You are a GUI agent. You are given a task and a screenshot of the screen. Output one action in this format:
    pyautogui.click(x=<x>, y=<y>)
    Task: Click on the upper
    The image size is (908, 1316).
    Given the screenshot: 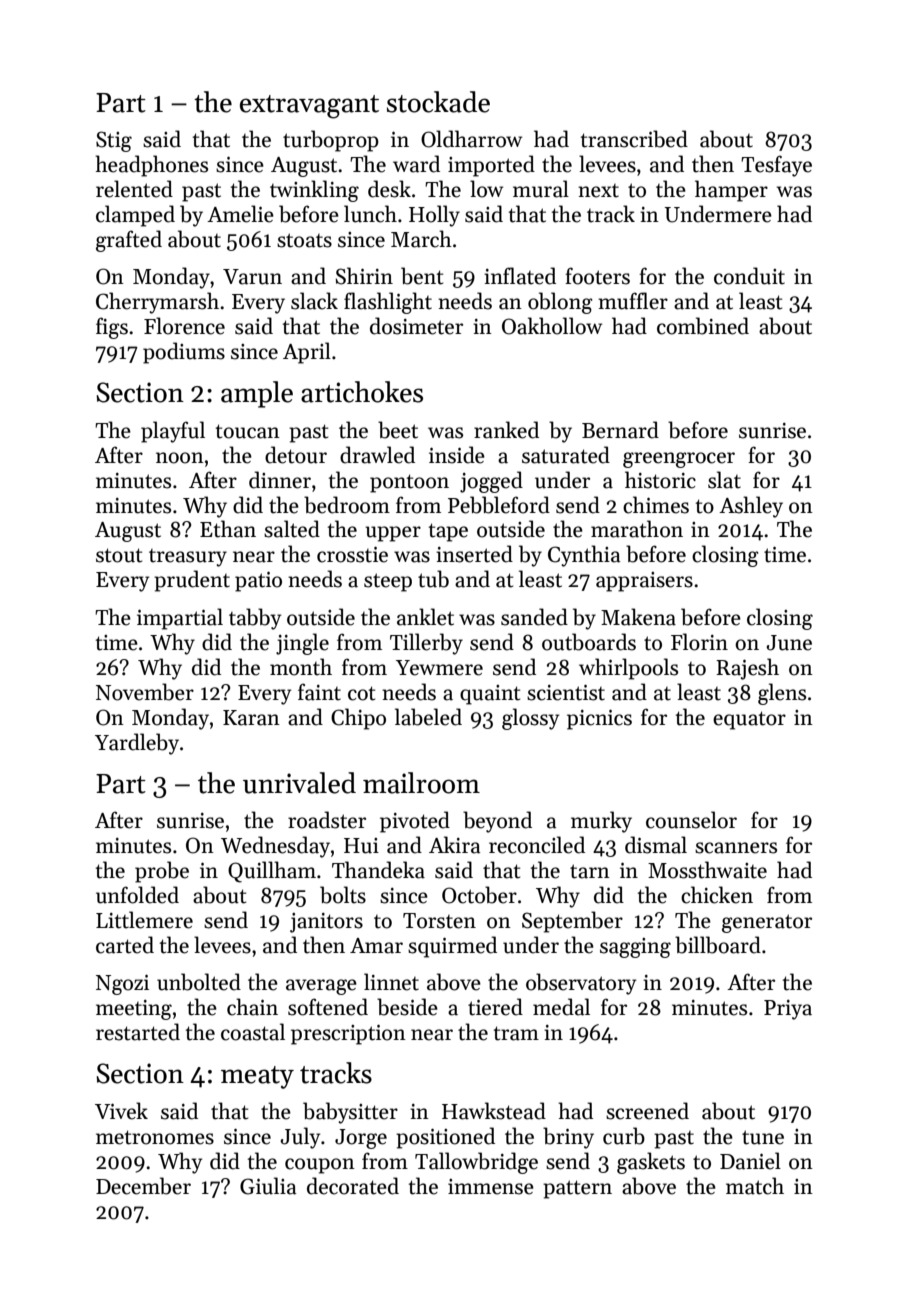 What is the action you would take?
    pyautogui.click(x=393, y=534)
